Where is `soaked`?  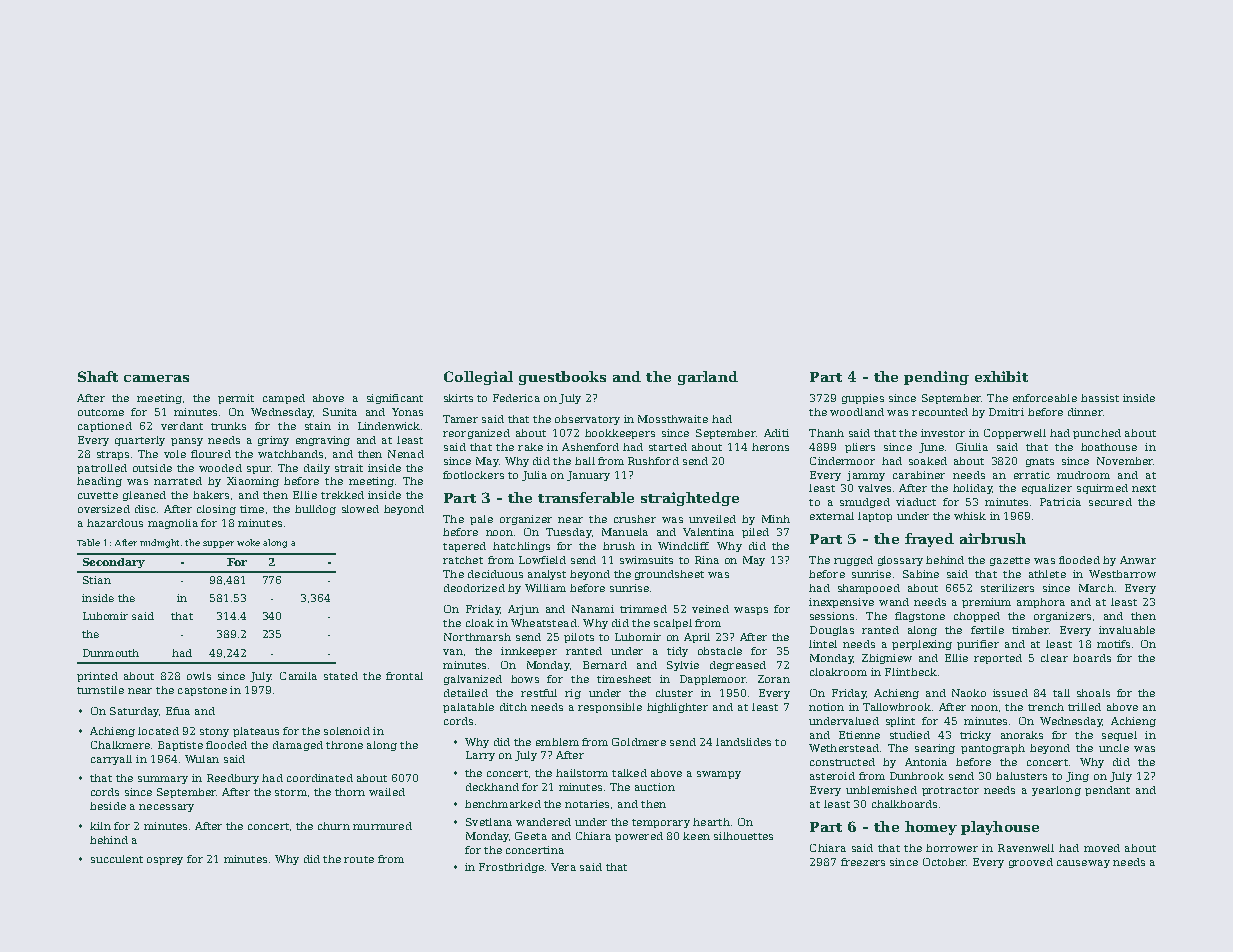
soaked is located at coordinates (928, 461).
